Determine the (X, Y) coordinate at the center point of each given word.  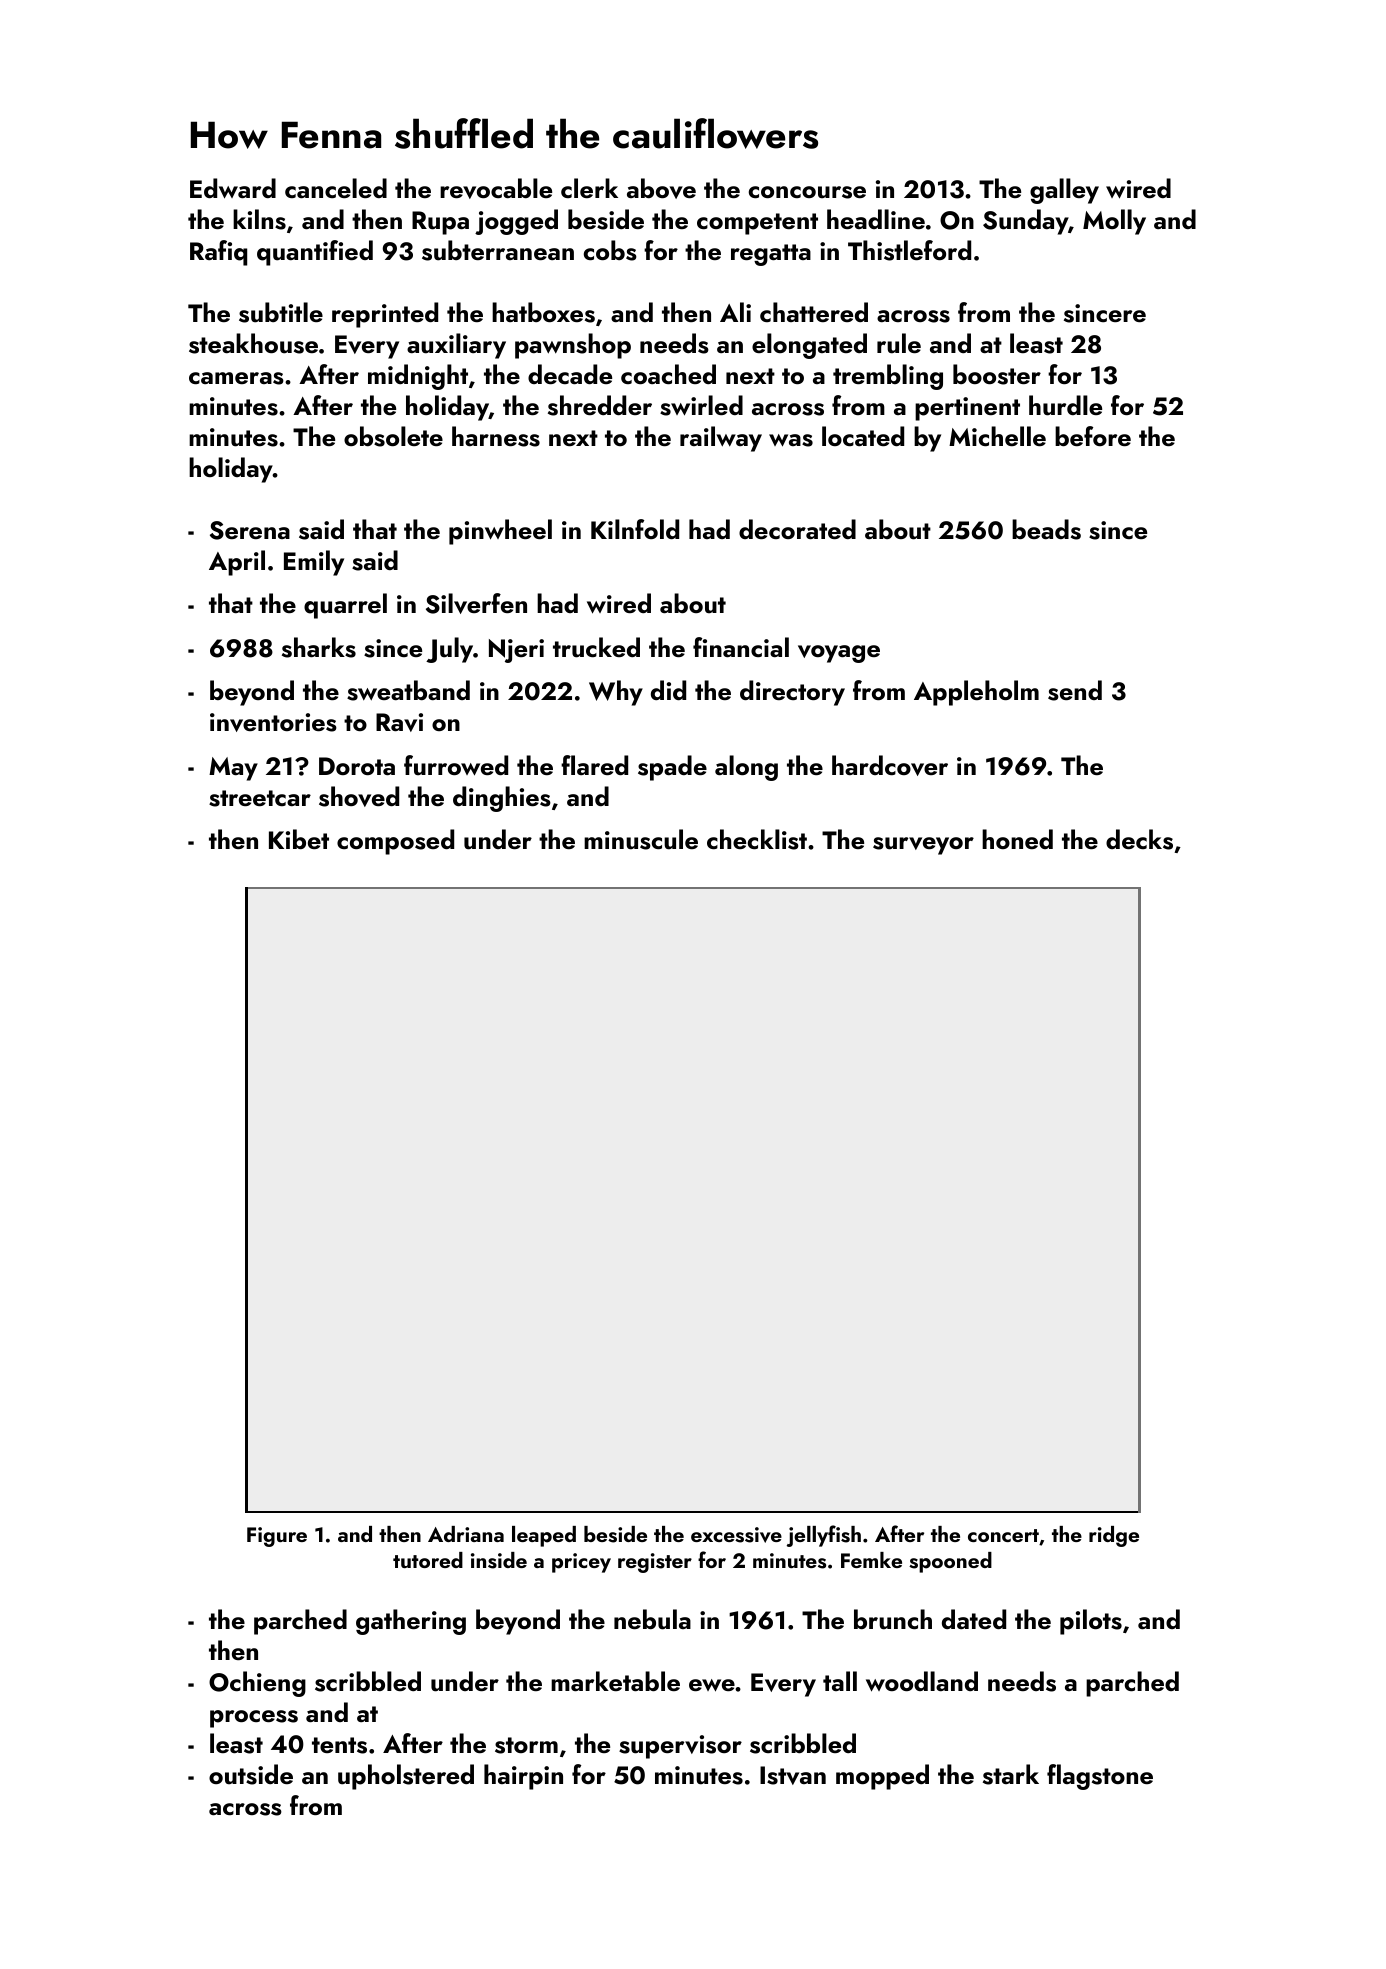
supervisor (680, 1747)
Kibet (299, 839)
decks (1139, 839)
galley (1064, 191)
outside (251, 1774)
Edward (233, 188)
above (661, 188)
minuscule (641, 839)
